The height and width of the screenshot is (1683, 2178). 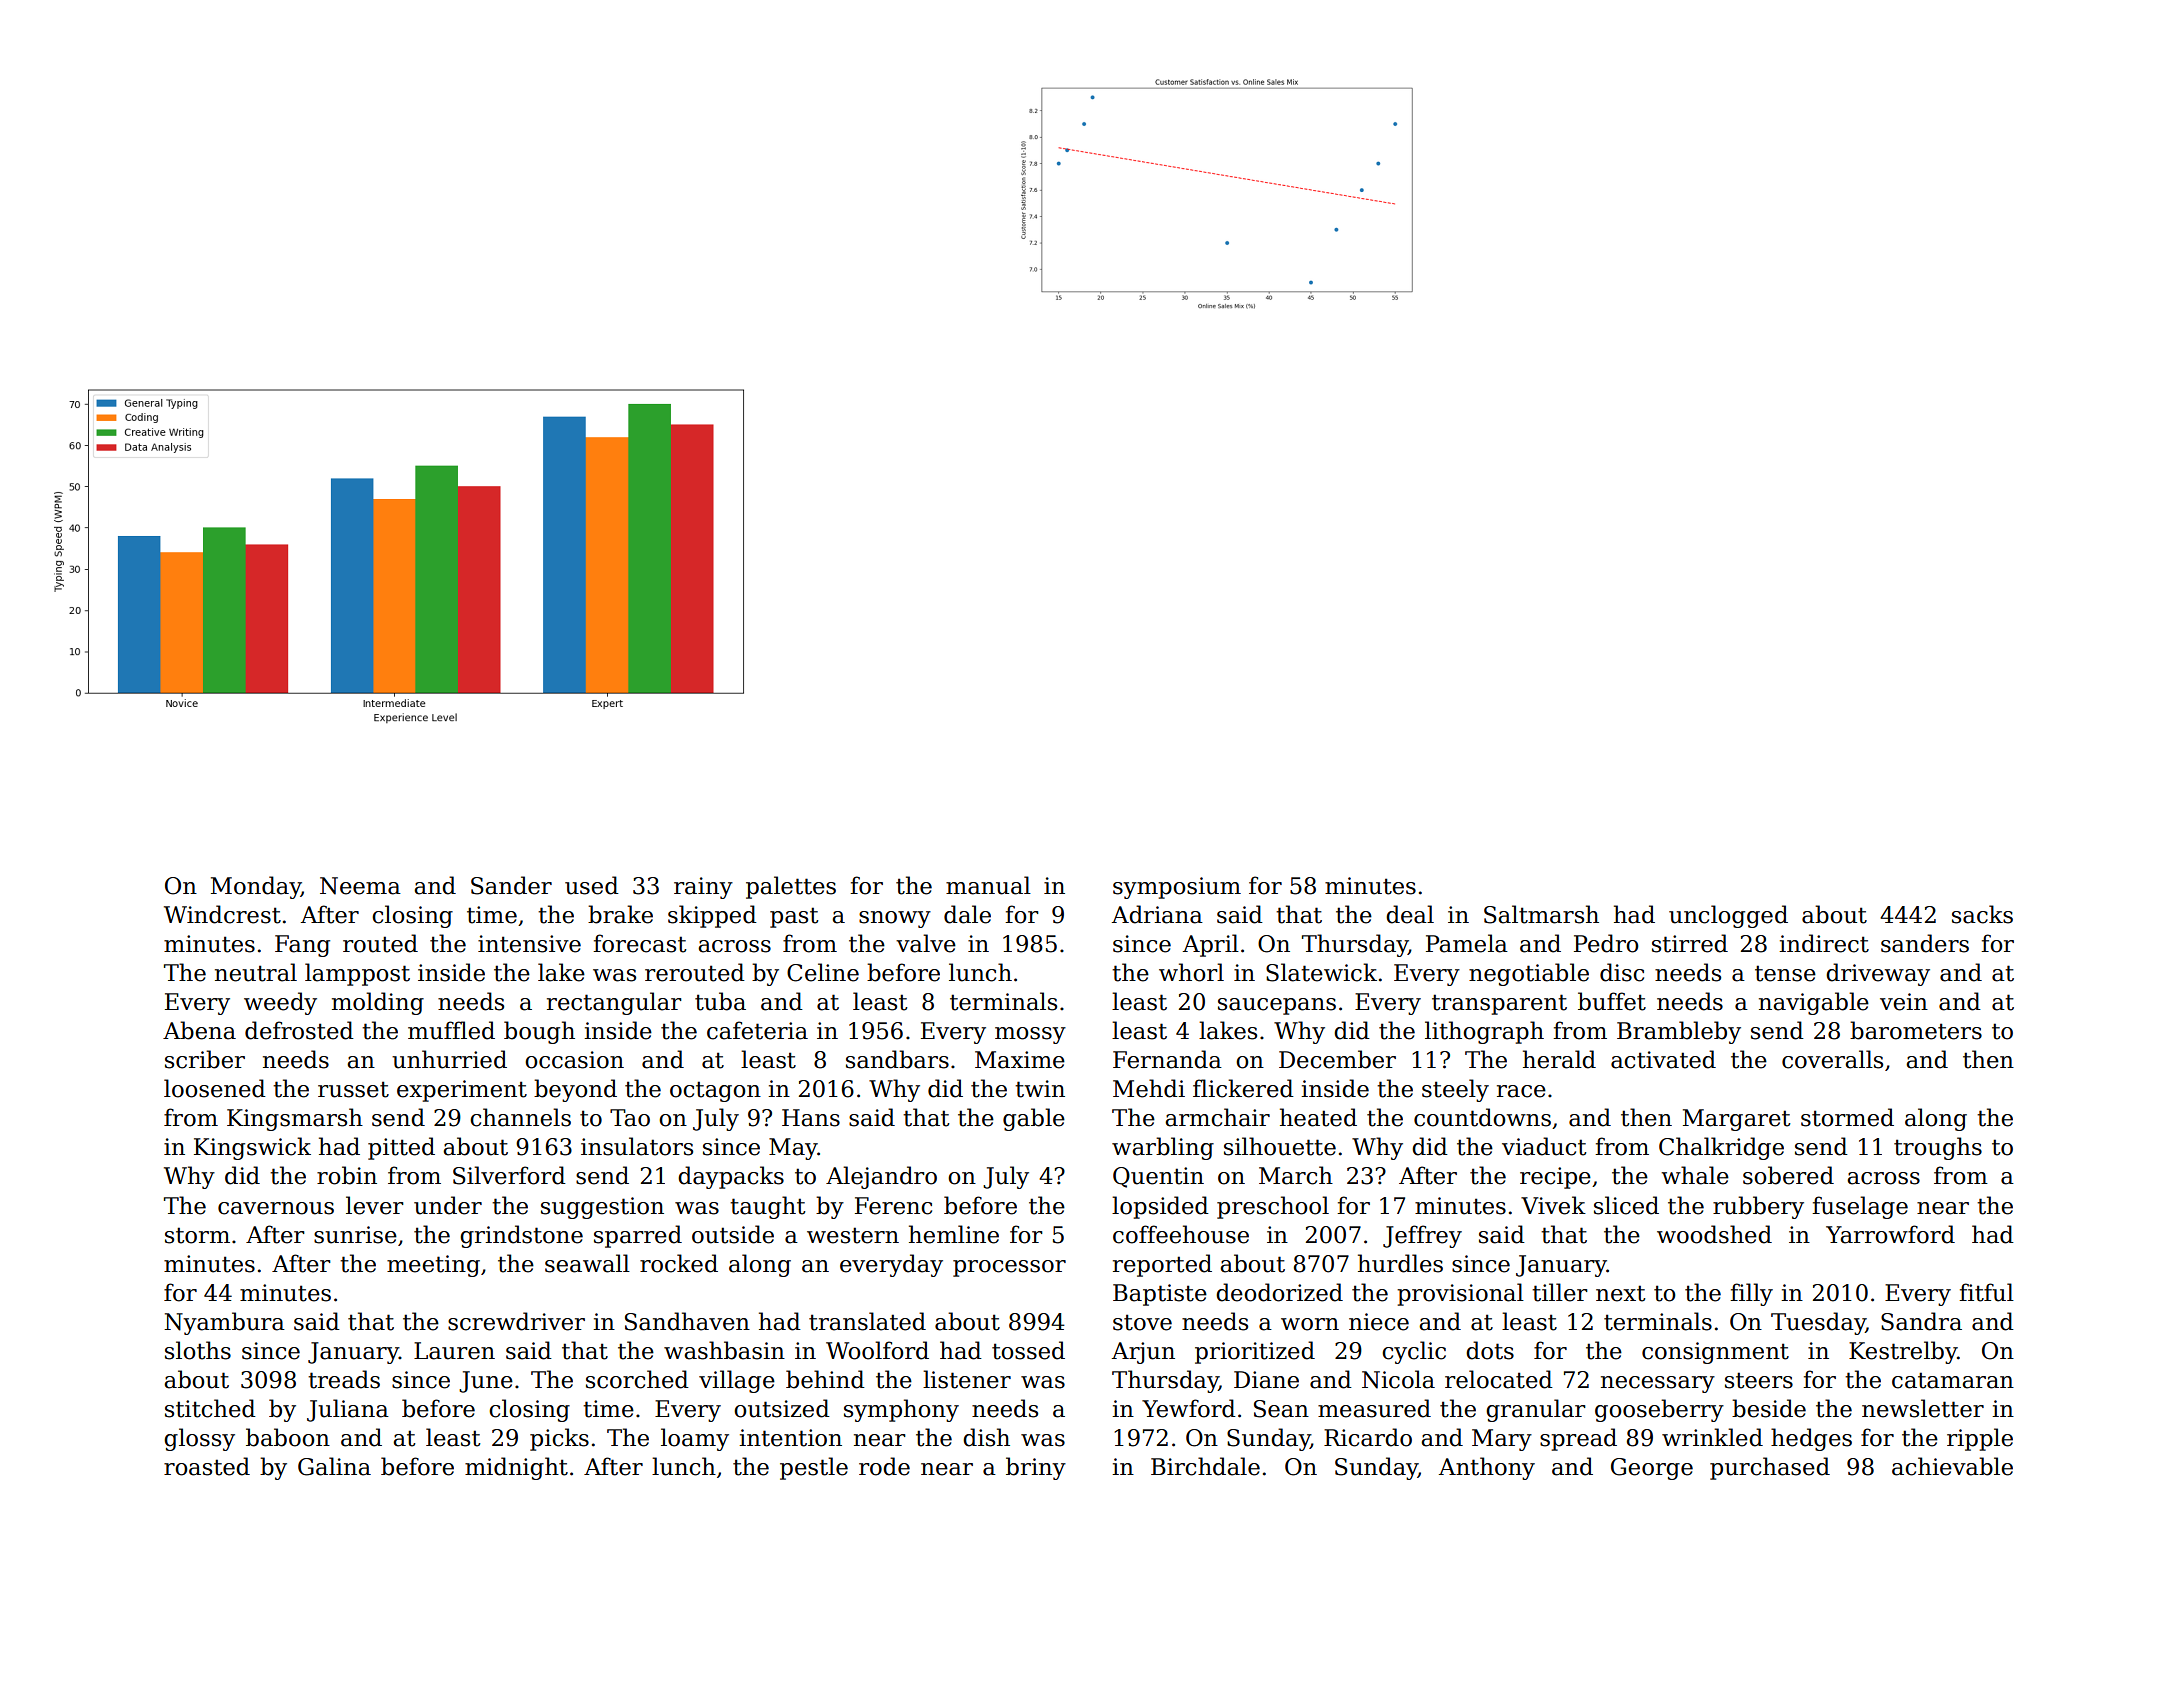 I want to click on Kestrelby, so click(x=1903, y=1352).
